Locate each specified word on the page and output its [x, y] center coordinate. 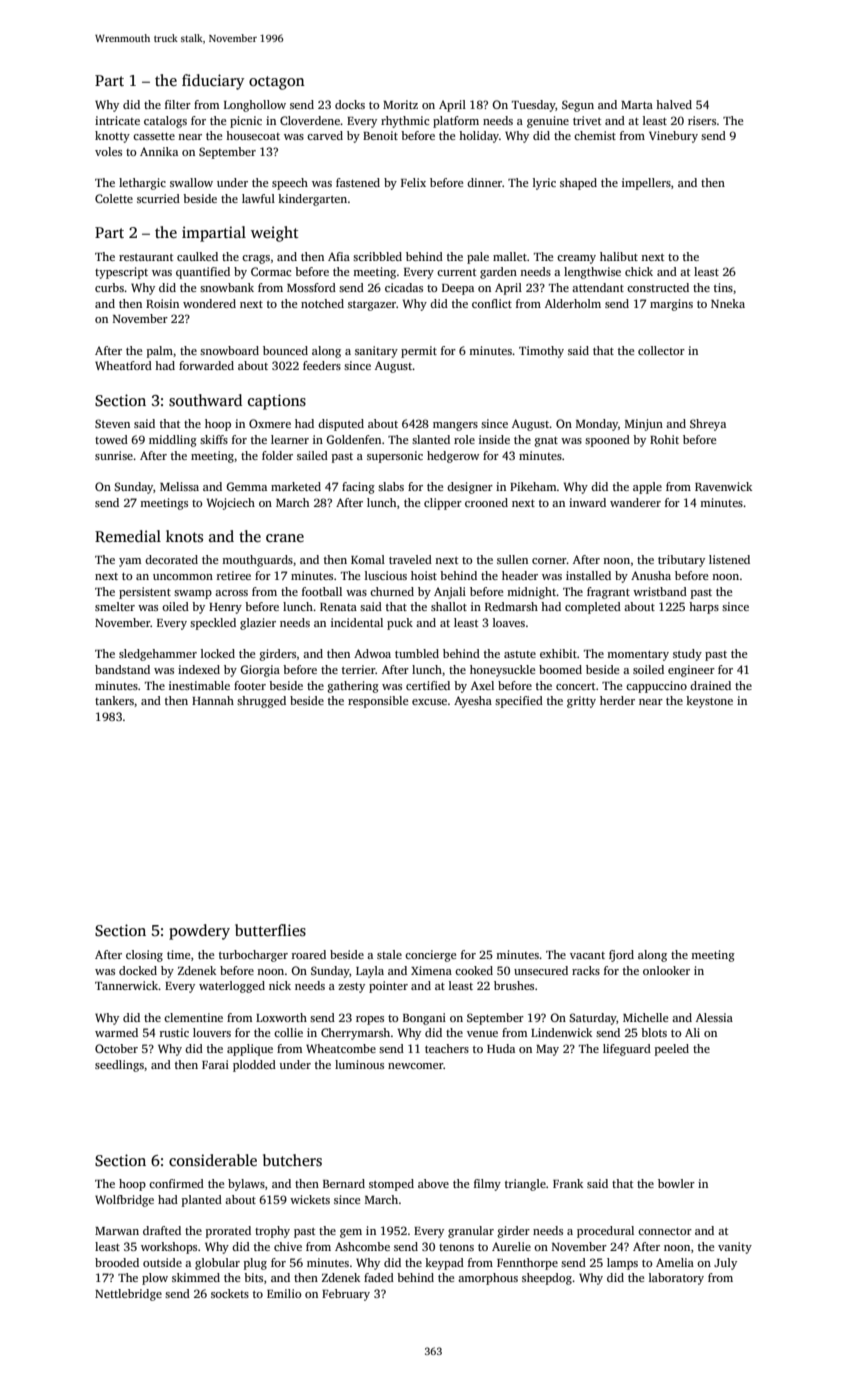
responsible [378, 702]
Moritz [400, 104]
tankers [114, 700]
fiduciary [213, 82]
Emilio [284, 1293]
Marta [637, 105]
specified [519, 702]
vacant [587, 955]
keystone [709, 702]
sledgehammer [158, 655]
